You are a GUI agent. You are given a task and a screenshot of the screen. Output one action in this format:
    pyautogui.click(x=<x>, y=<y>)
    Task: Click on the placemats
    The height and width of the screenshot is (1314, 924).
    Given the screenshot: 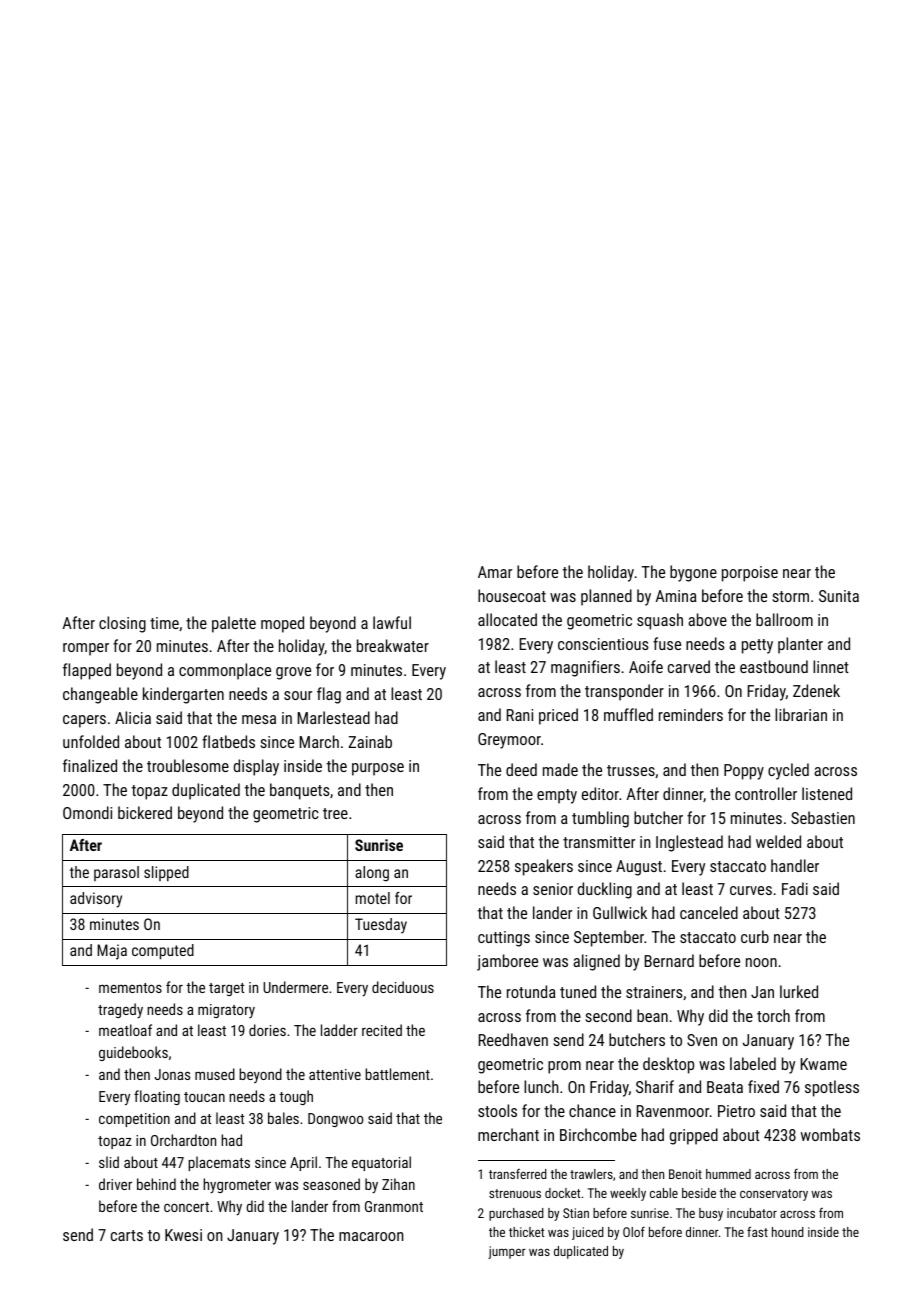 What is the action you would take?
    pyautogui.click(x=219, y=1163)
